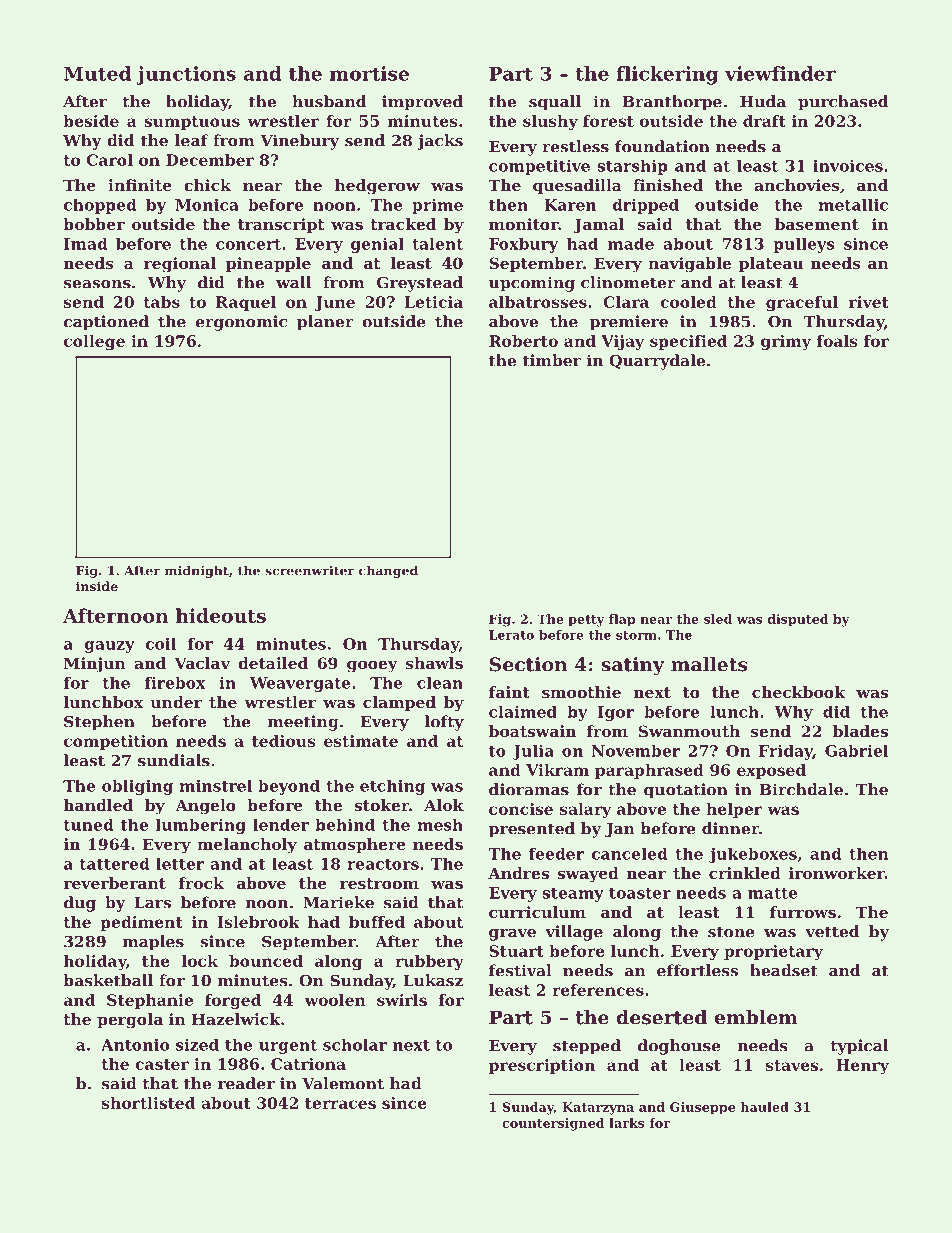  I want to click on letter, so click(180, 863).
